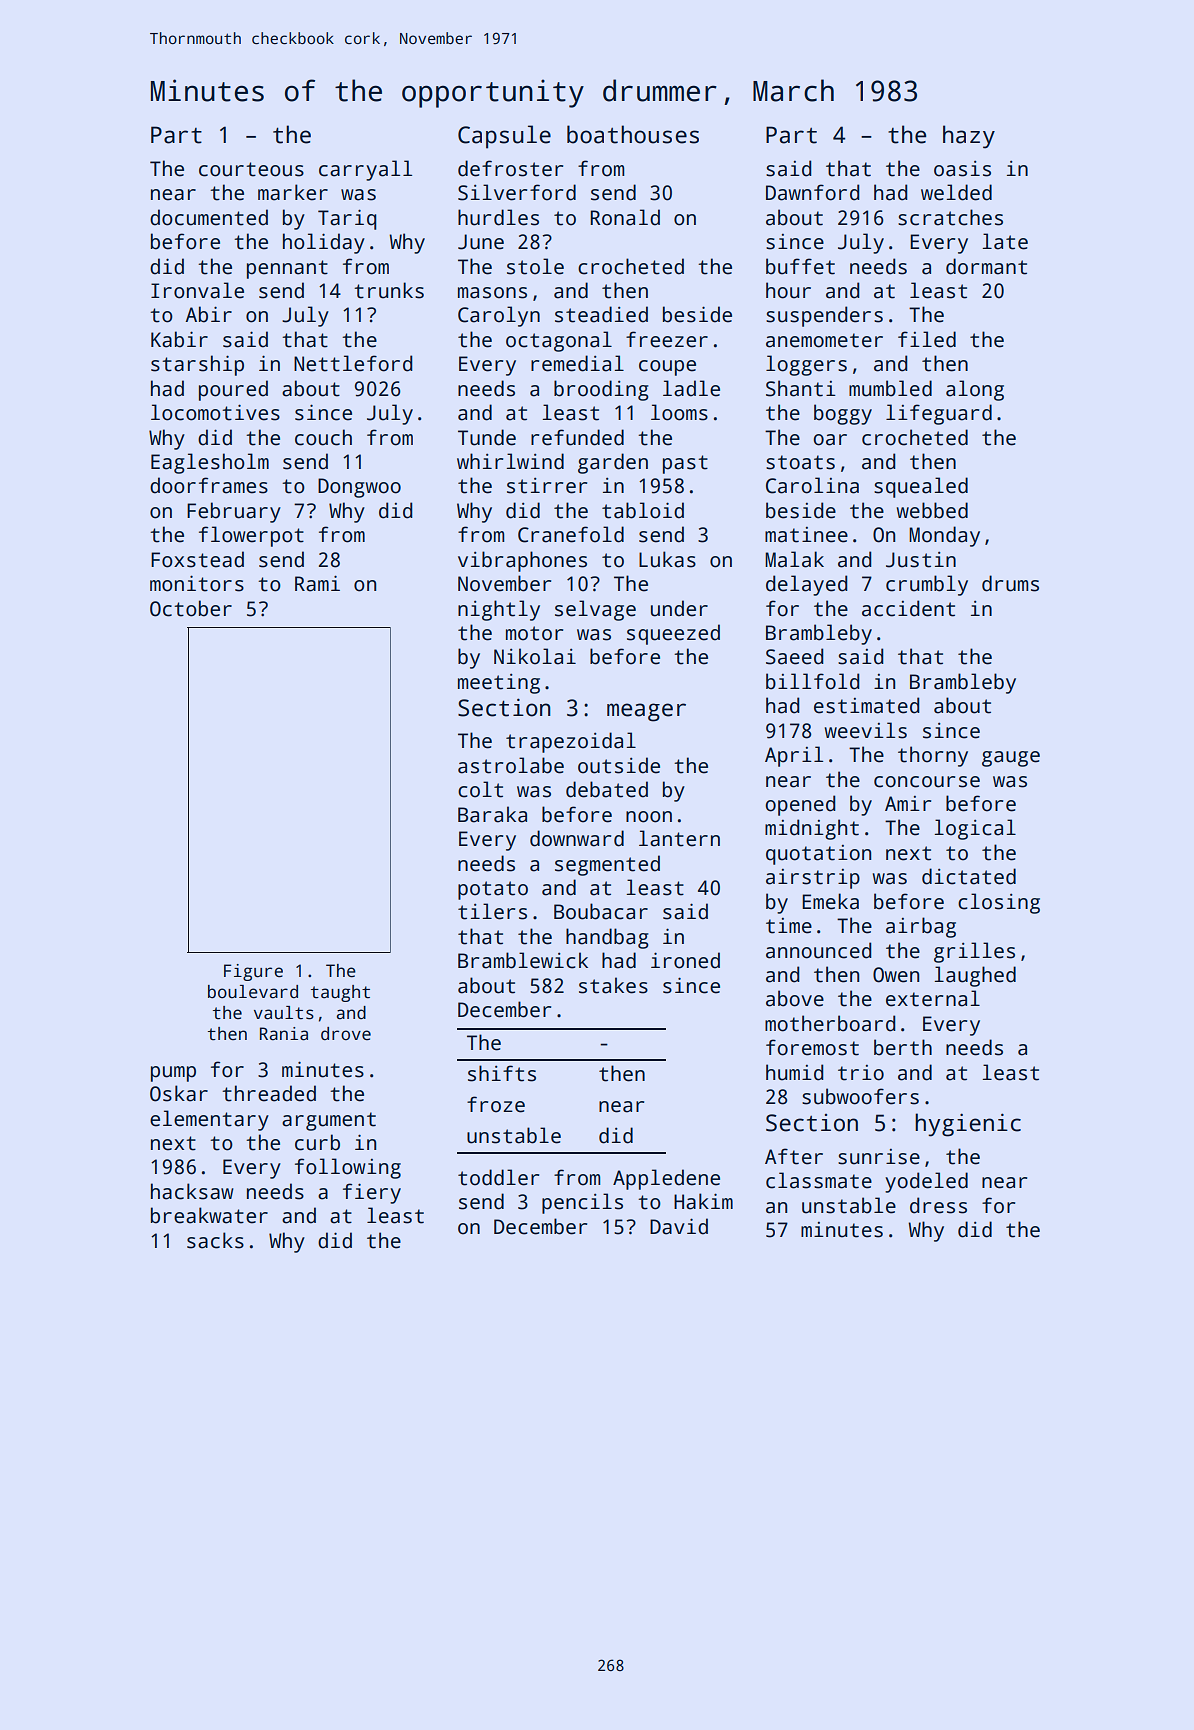  What do you see at coordinates (197, 365) in the screenshot?
I see `starship` at bounding box center [197, 365].
